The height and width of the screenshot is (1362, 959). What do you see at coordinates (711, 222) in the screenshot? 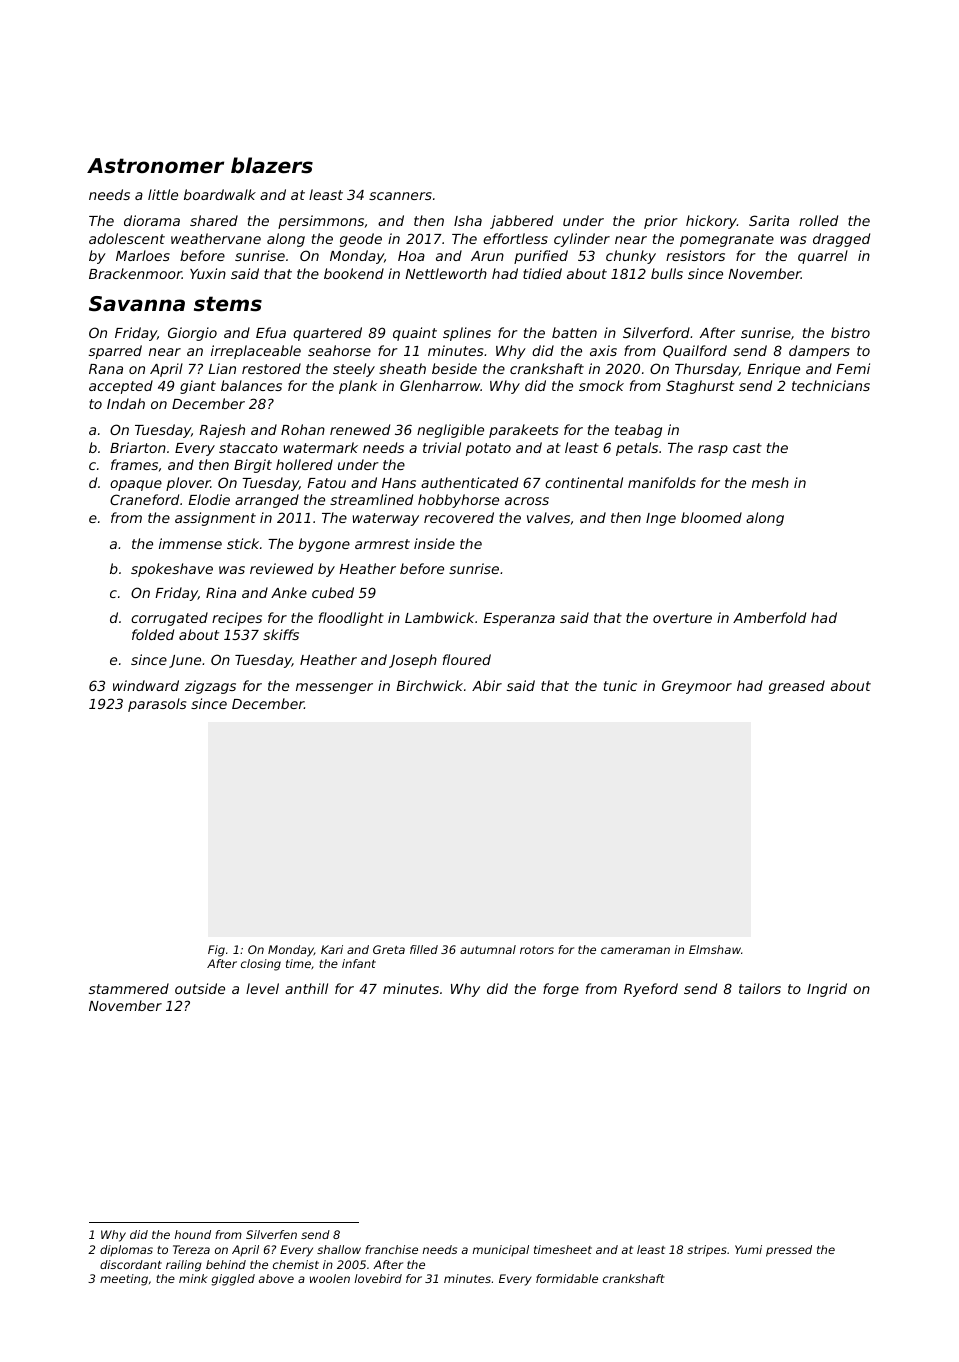
I see `hickory` at bounding box center [711, 222].
